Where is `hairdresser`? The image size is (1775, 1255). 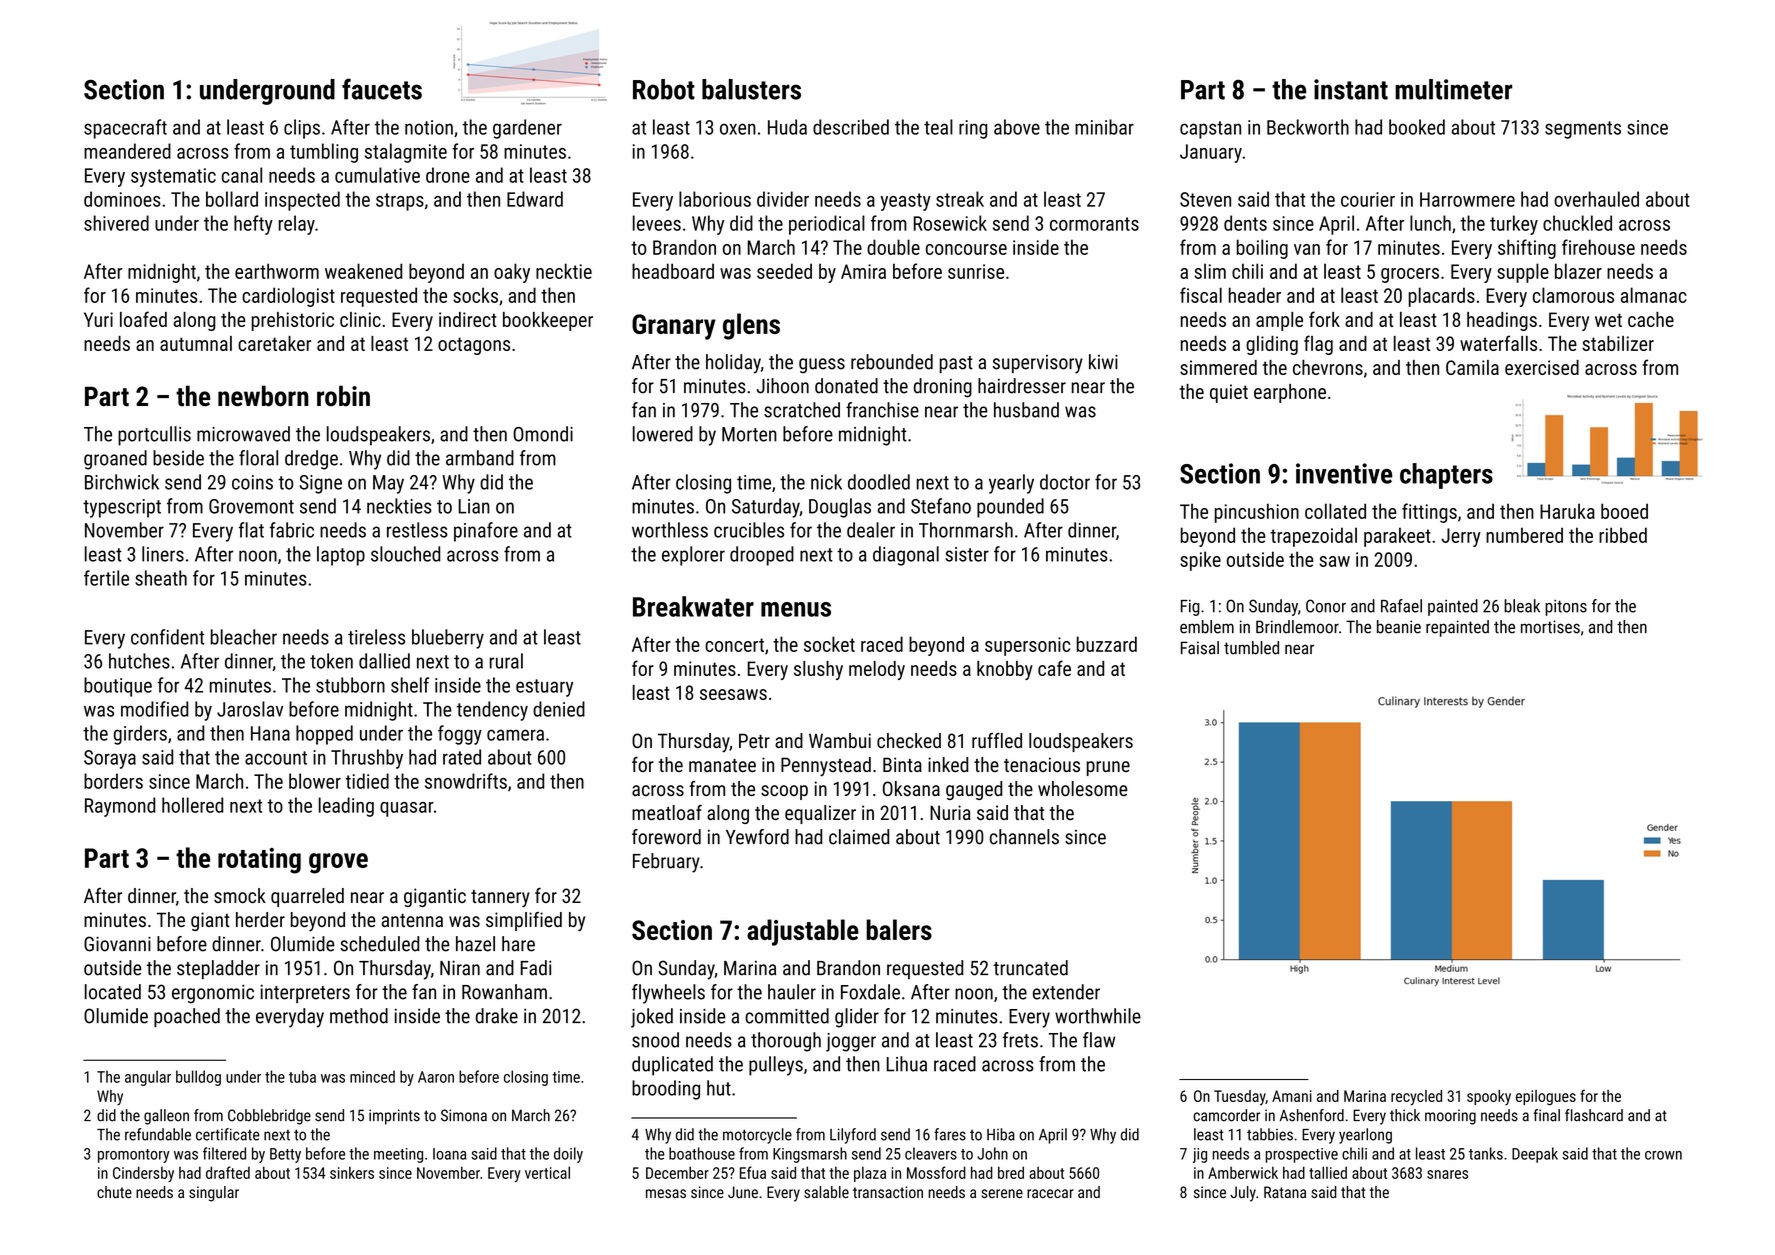
hairdresser is located at coordinates (1022, 386).
